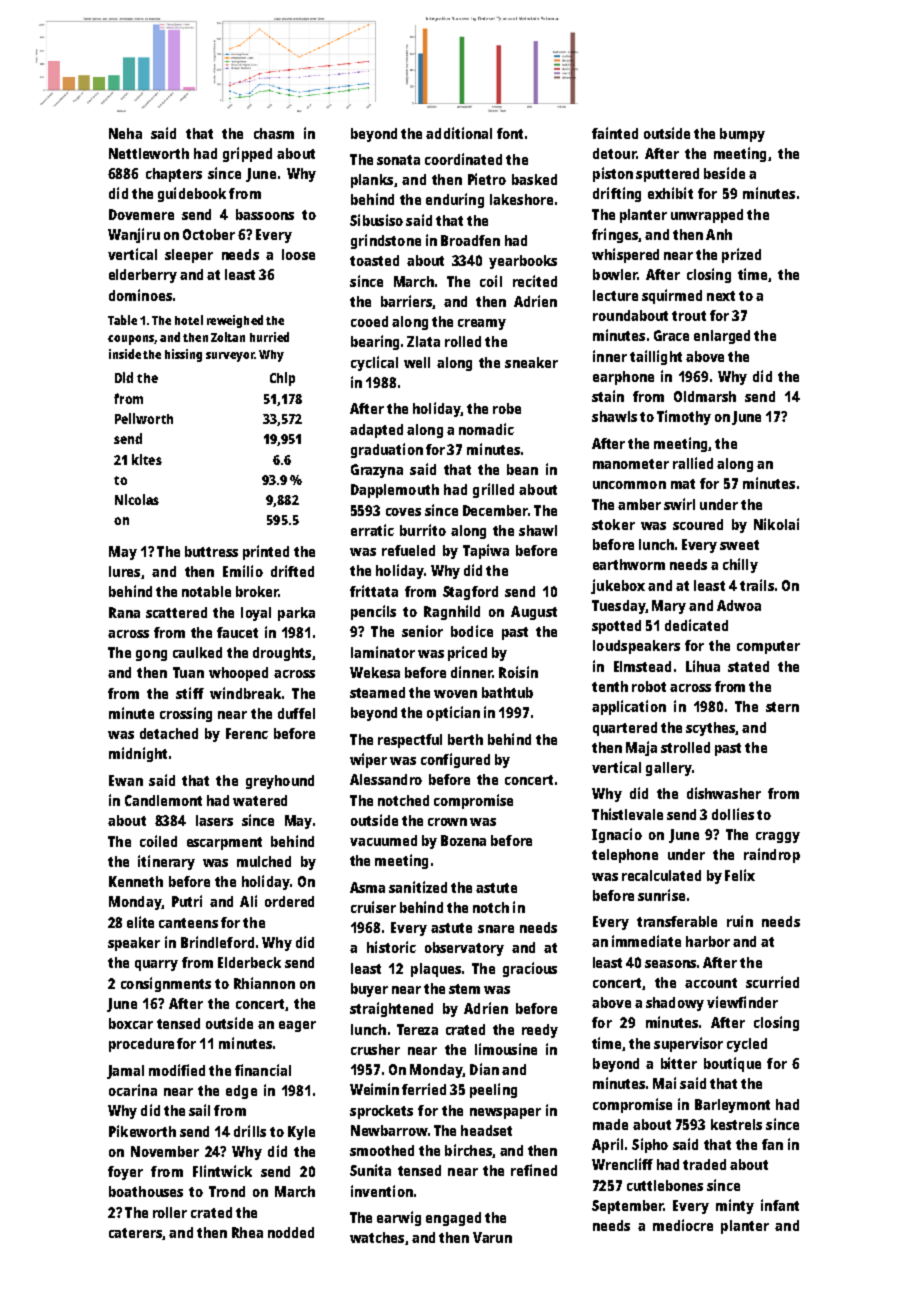 This page has height=1316, width=908. I want to click on foyer, so click(125, 1173).
